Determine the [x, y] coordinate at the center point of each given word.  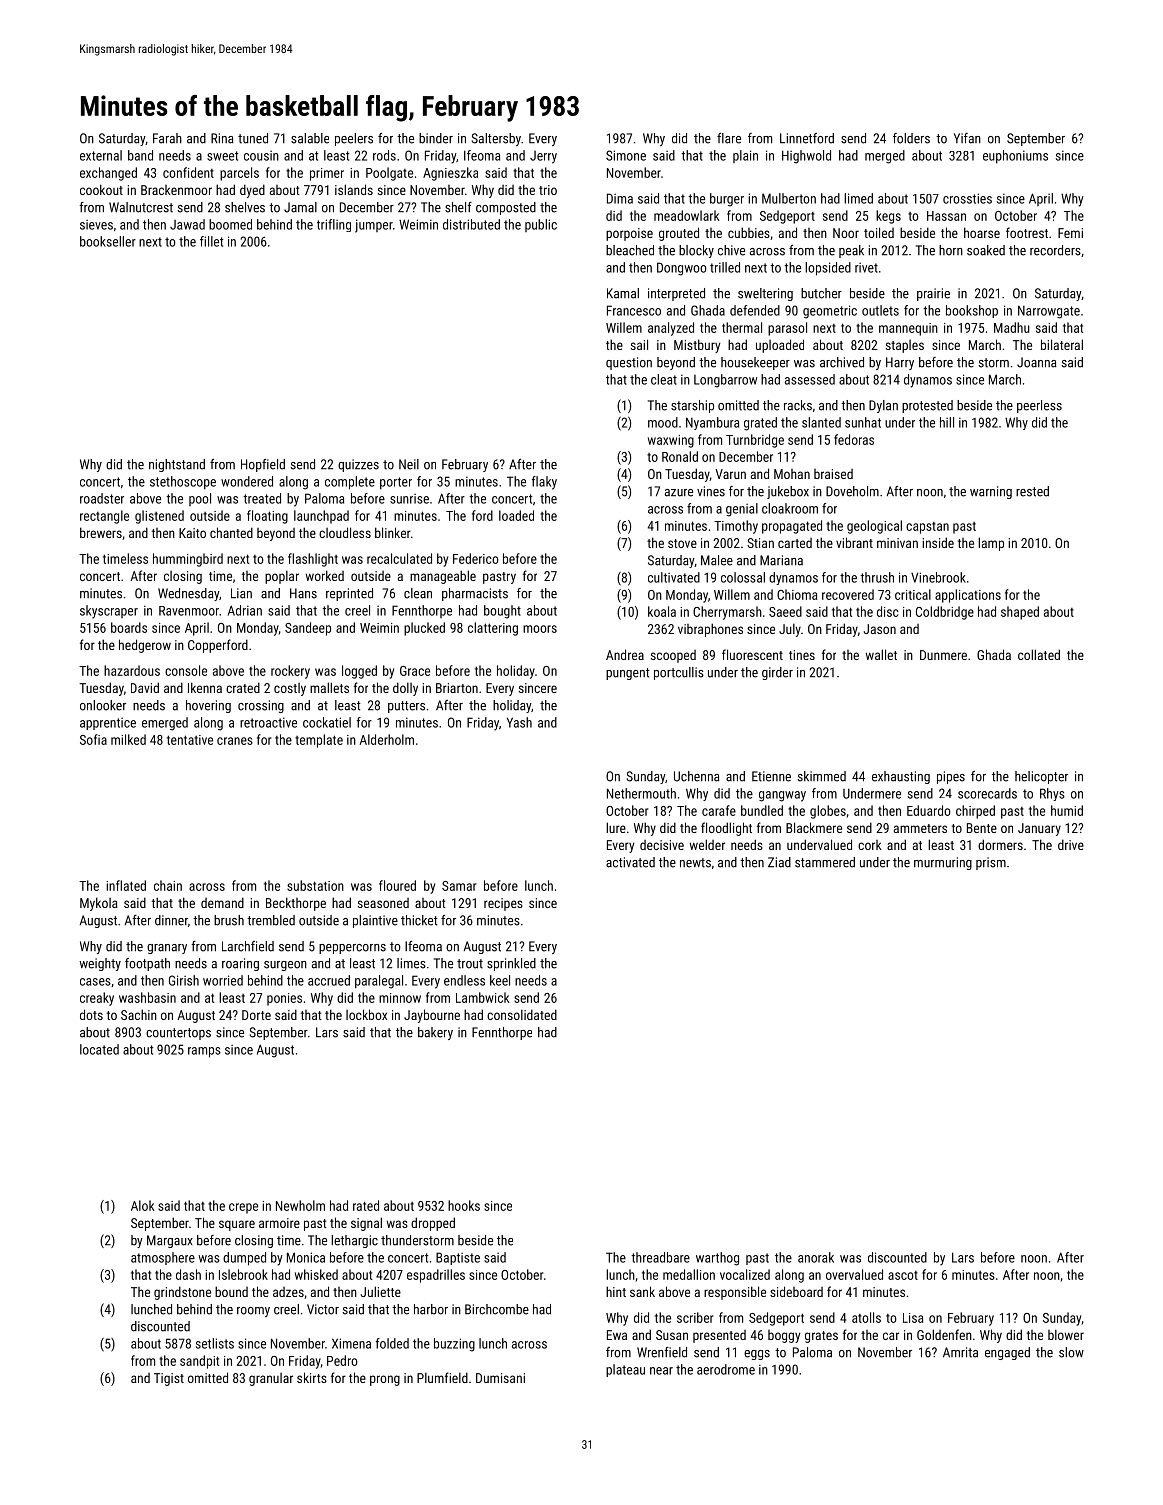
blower [1066, 1334]
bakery [435, 1033]
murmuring [943, 863]
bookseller [108, 241]
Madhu [1012, 327]
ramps [204, 1052]
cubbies [749, 232]
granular [271, 1379]
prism [991, 863]
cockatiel [327, 722]
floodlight [726, 829]
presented [719, 1336]
